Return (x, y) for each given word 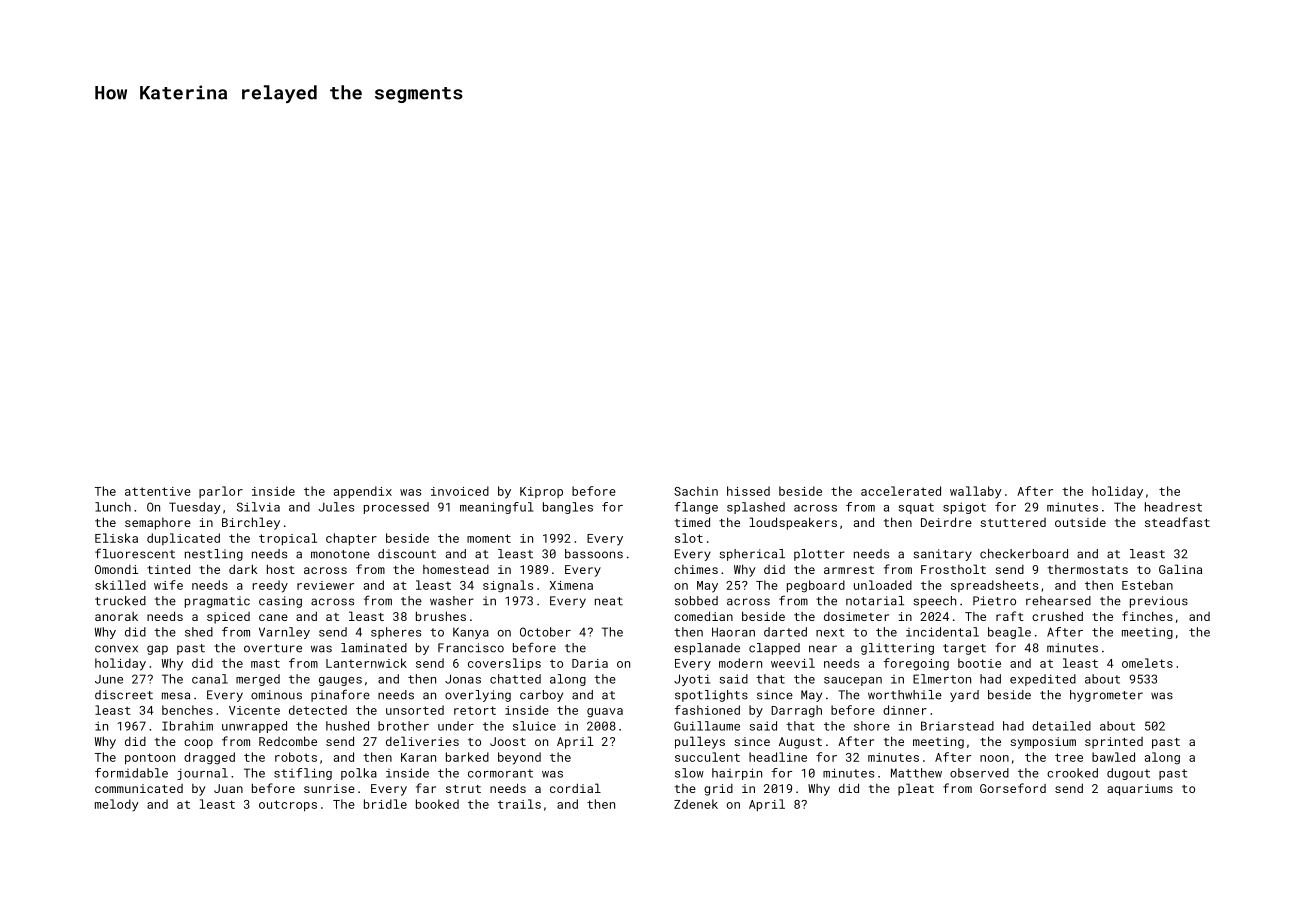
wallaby (976, 492)
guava (605, 713)
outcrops (288, 806)
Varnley (284, 633)
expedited (1043, 680)
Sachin (696, 491)
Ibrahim (187, 726)
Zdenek (696, 804)
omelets (1147, 663)
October (545, 632)
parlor (221, 492)
